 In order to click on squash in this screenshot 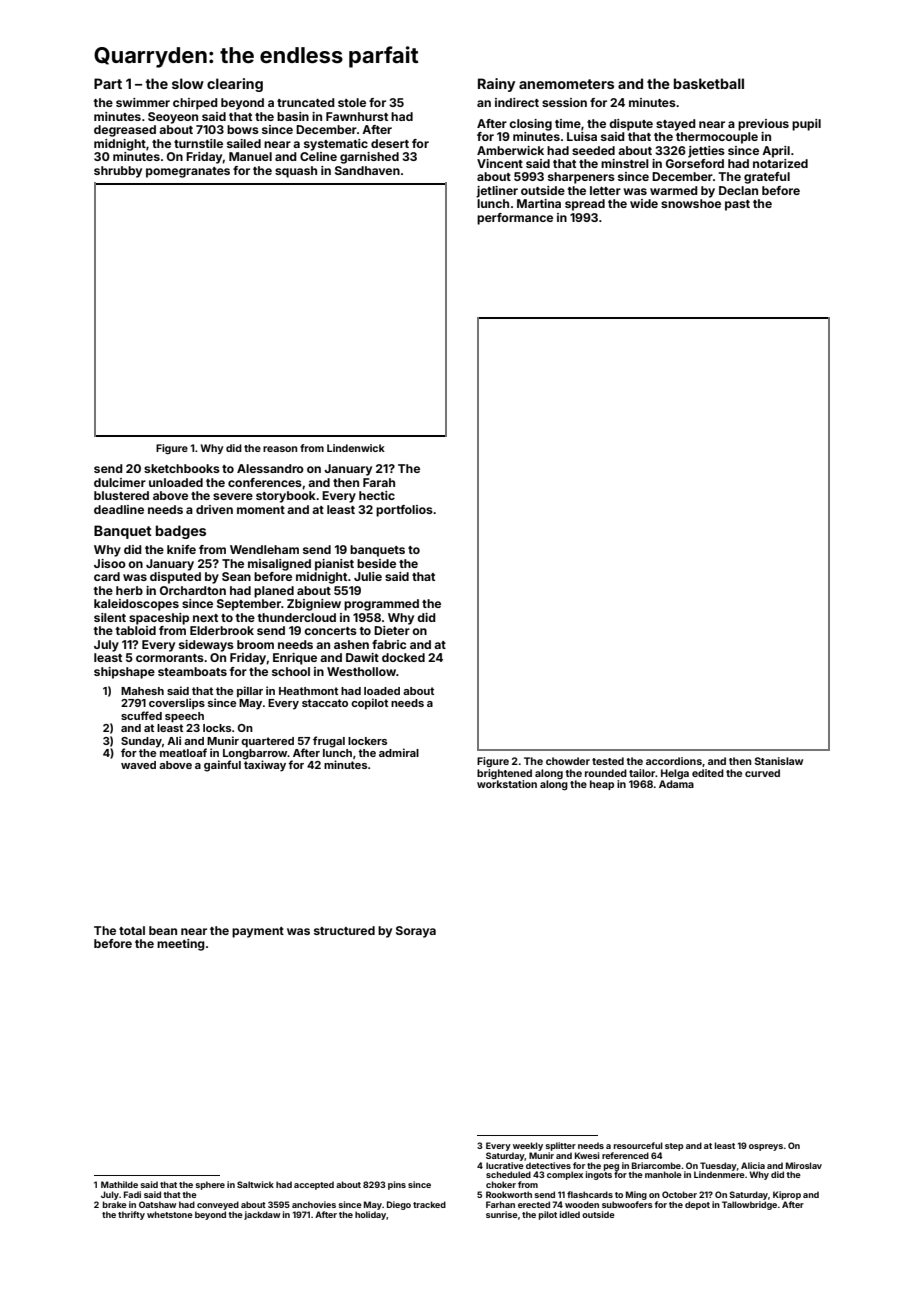, I will do `click(296, 172)`.
